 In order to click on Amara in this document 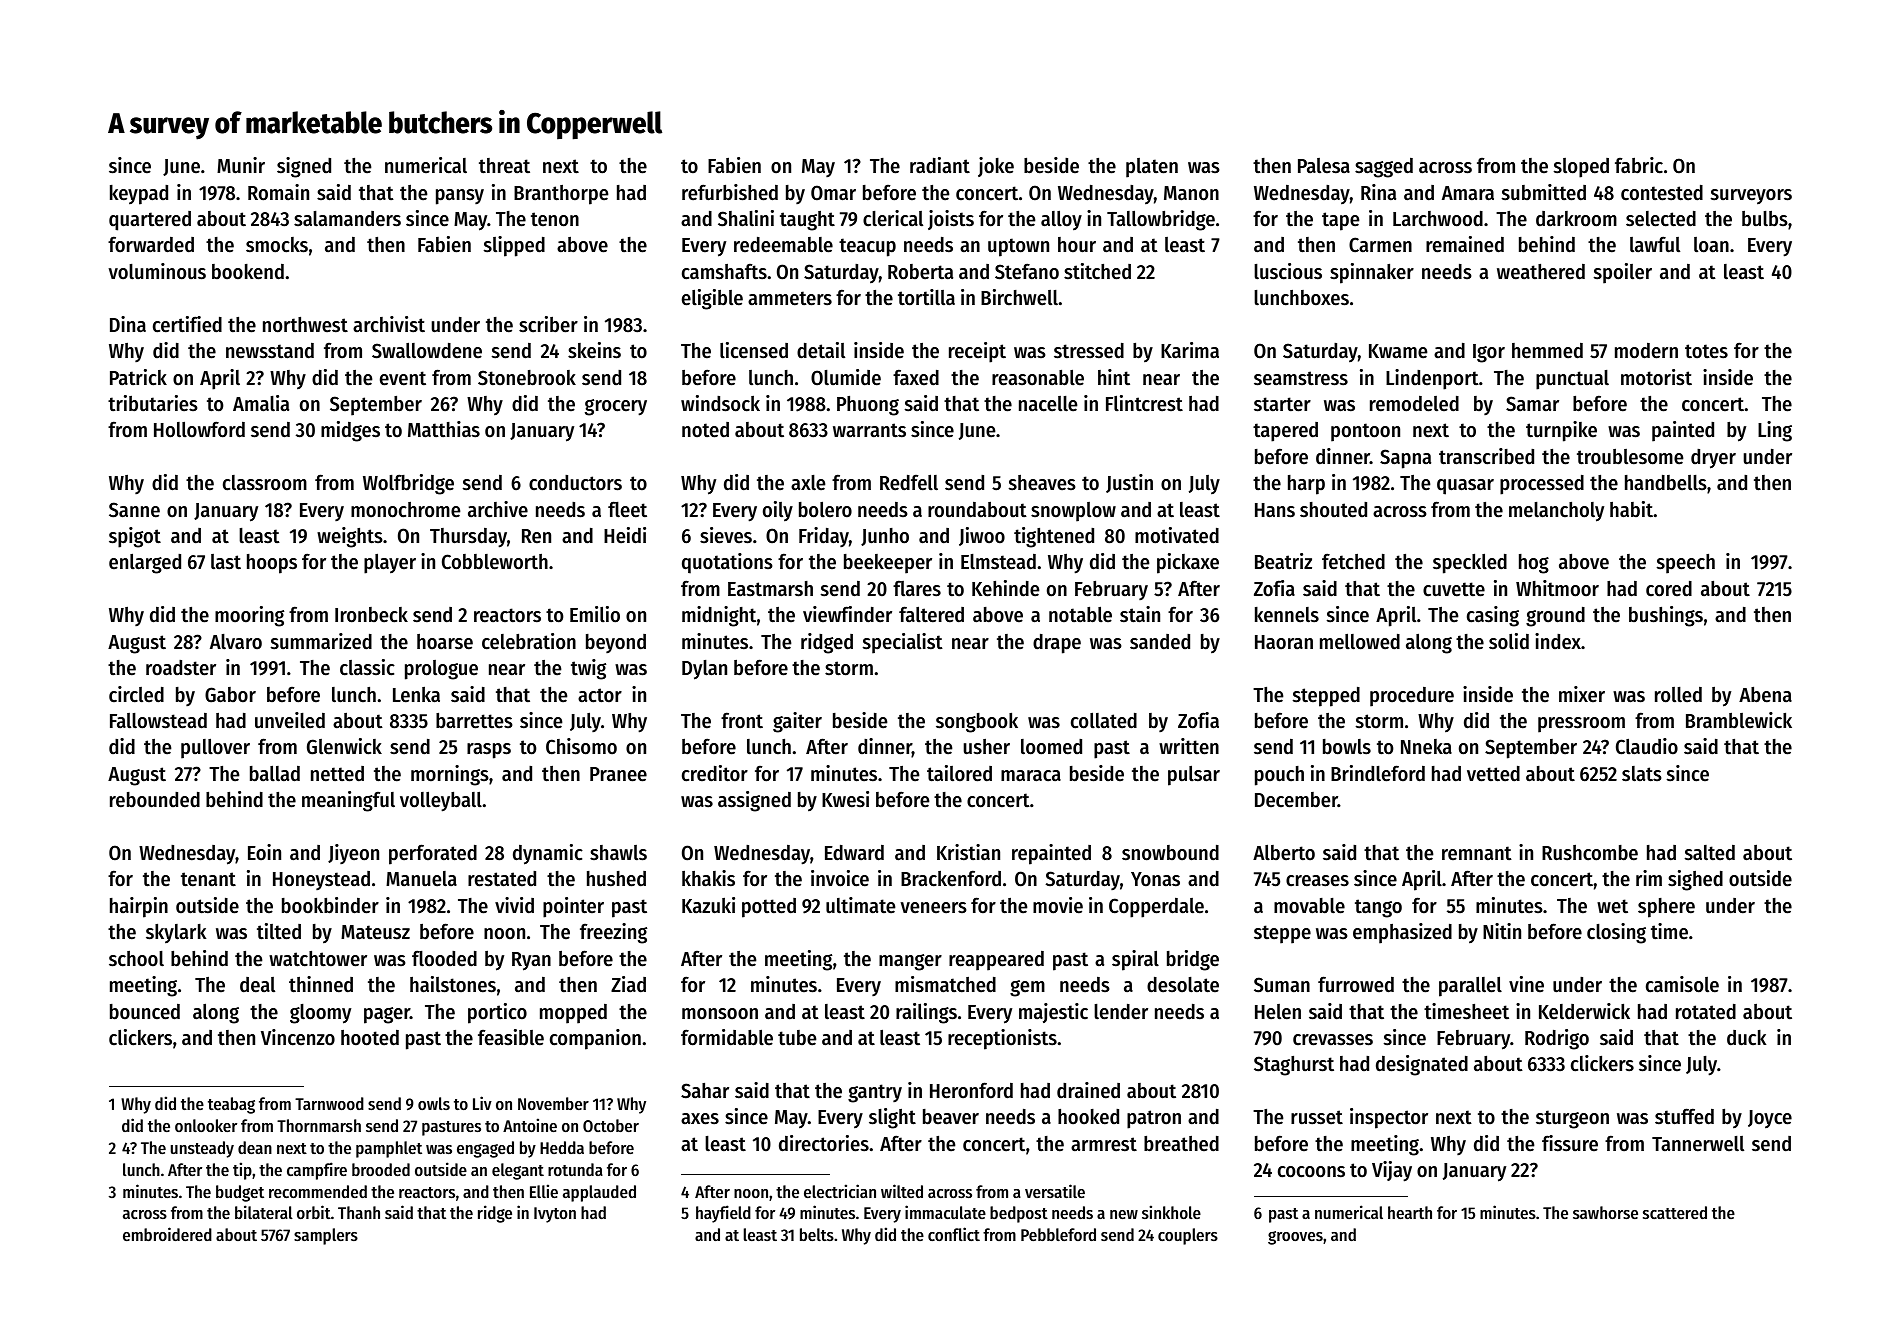, I will do `click(1468, 193)`.
